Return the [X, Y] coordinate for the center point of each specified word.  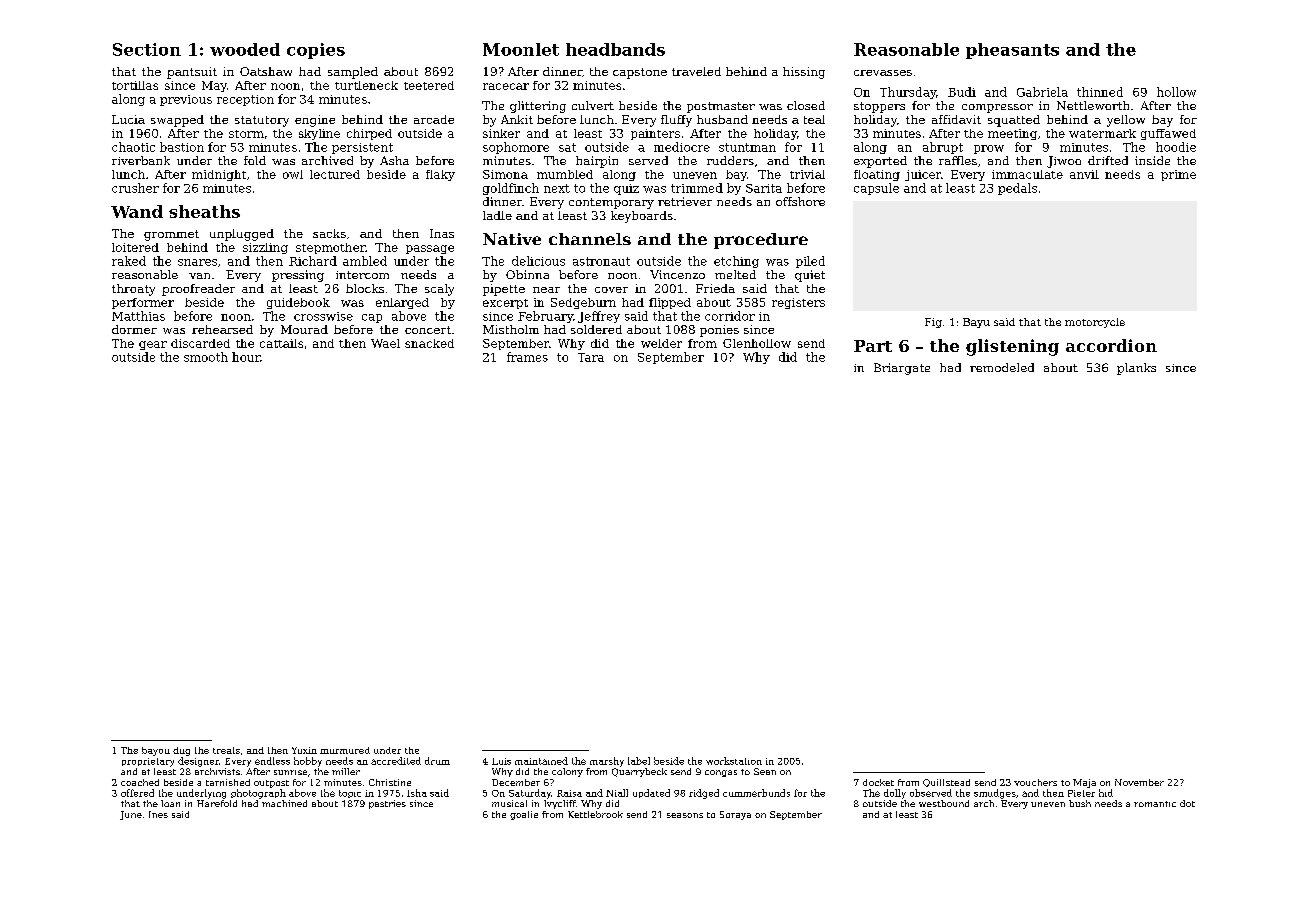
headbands [615, 49]
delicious [538, 261]
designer [198, 762]
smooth [206, 357]
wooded [245, 49]
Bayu [976, 323]
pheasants [1012, 51]
